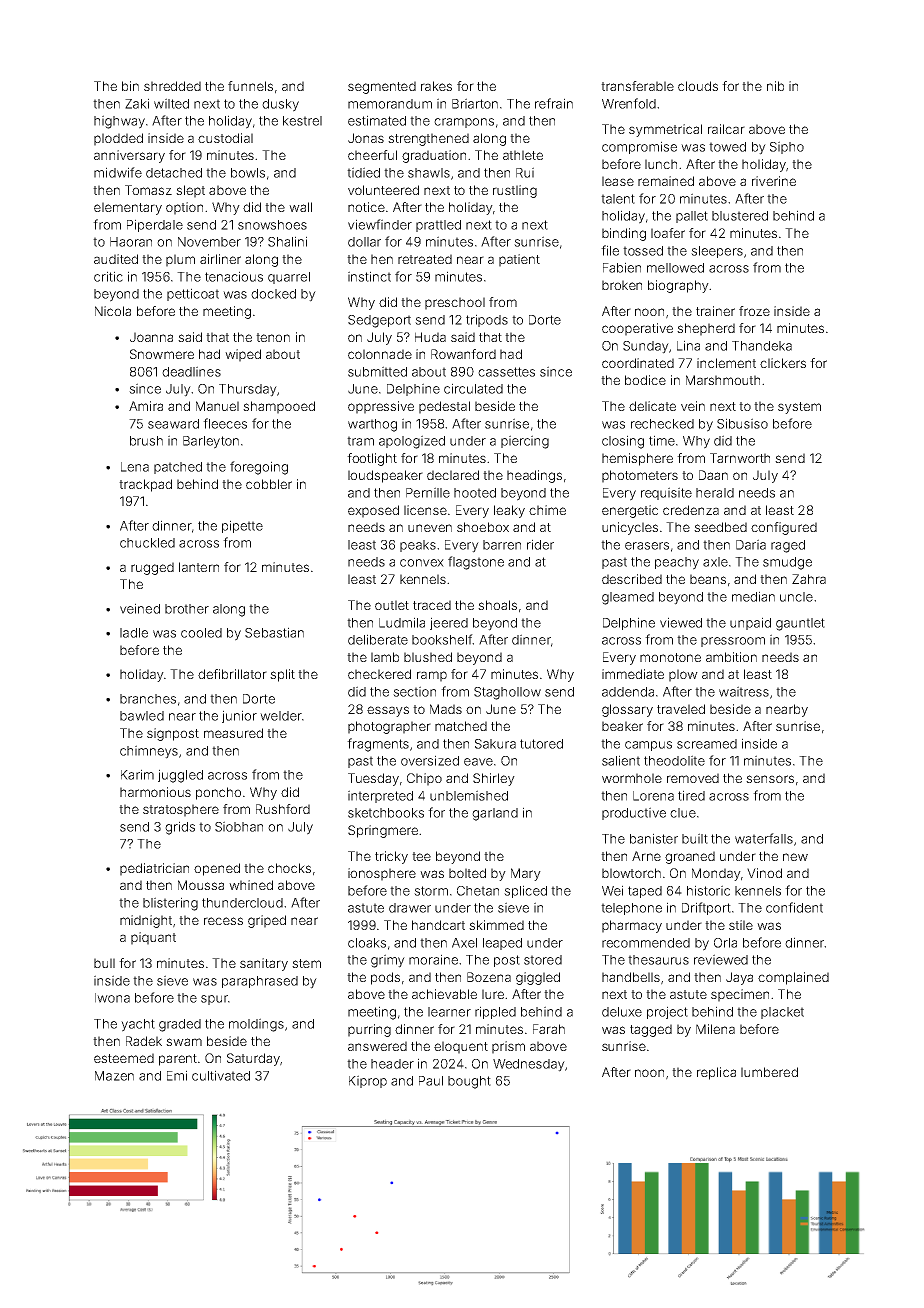  What do you see at coordinates (637, 86) in the image?
I see `transferable` at bounding box center [637, 86].
